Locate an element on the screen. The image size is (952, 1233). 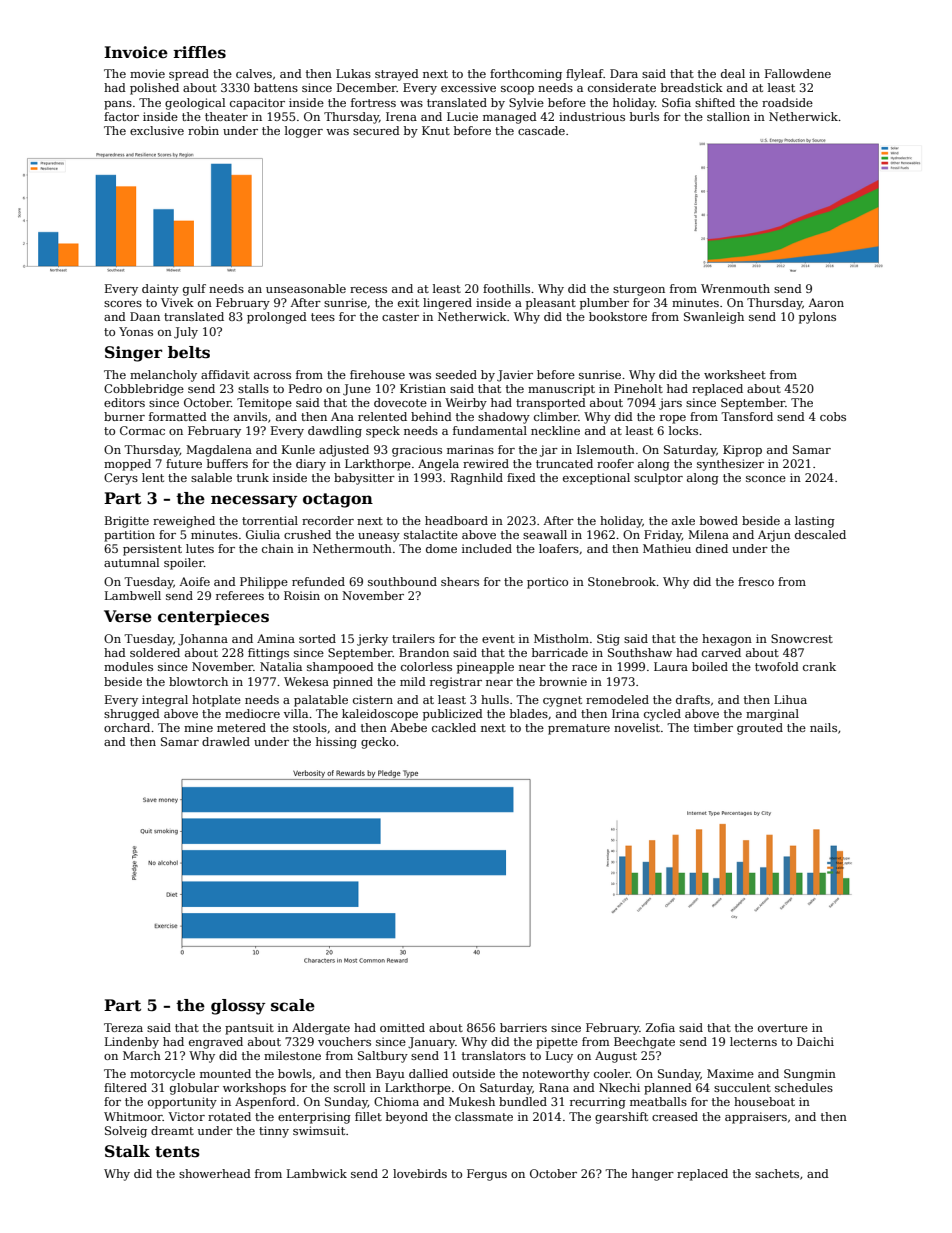
logger is located at coordinates (304, 132).
